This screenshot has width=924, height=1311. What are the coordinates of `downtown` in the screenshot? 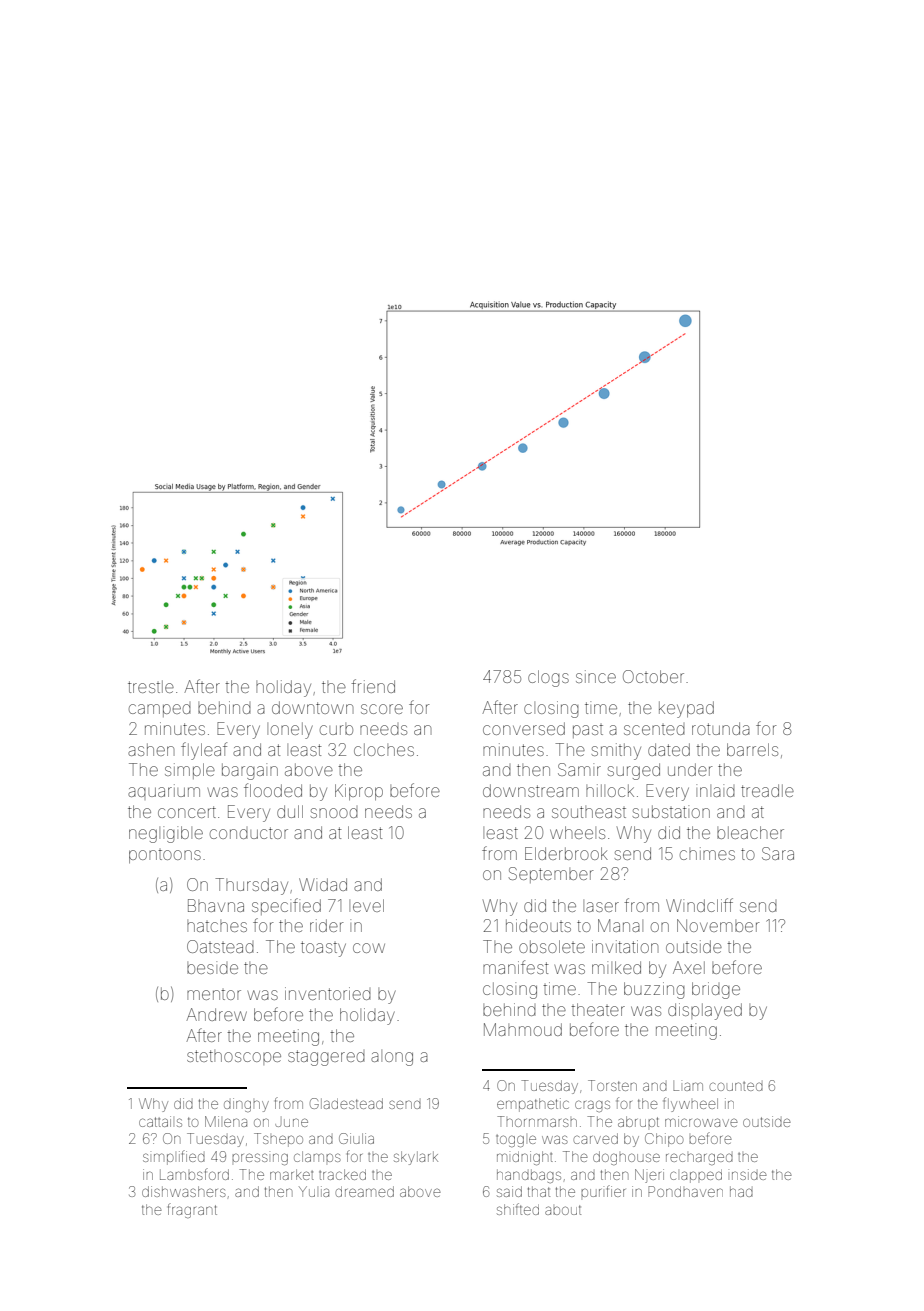 It's located at (312, 707).
